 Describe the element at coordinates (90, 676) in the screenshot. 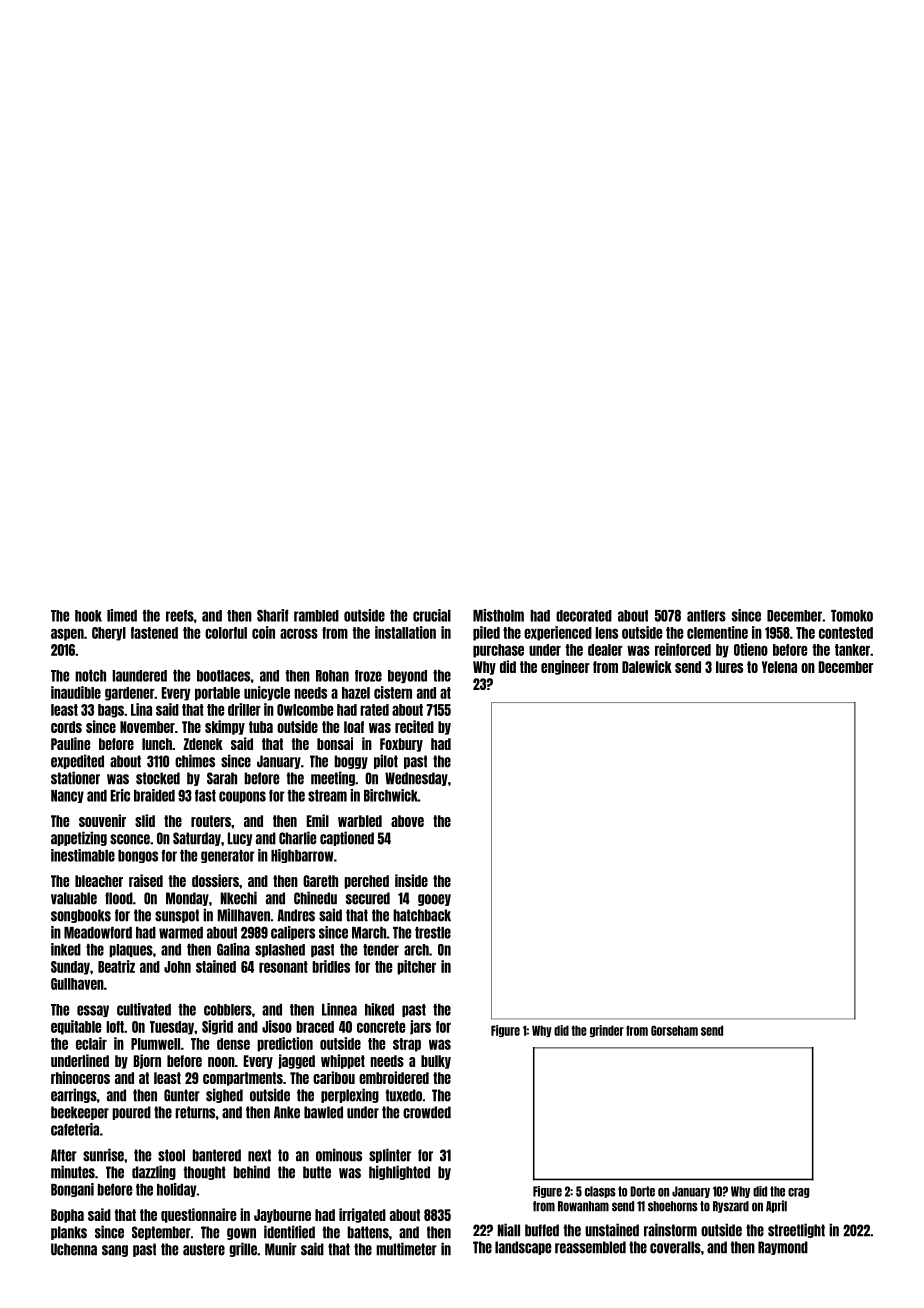

I see `notch` at that location.
